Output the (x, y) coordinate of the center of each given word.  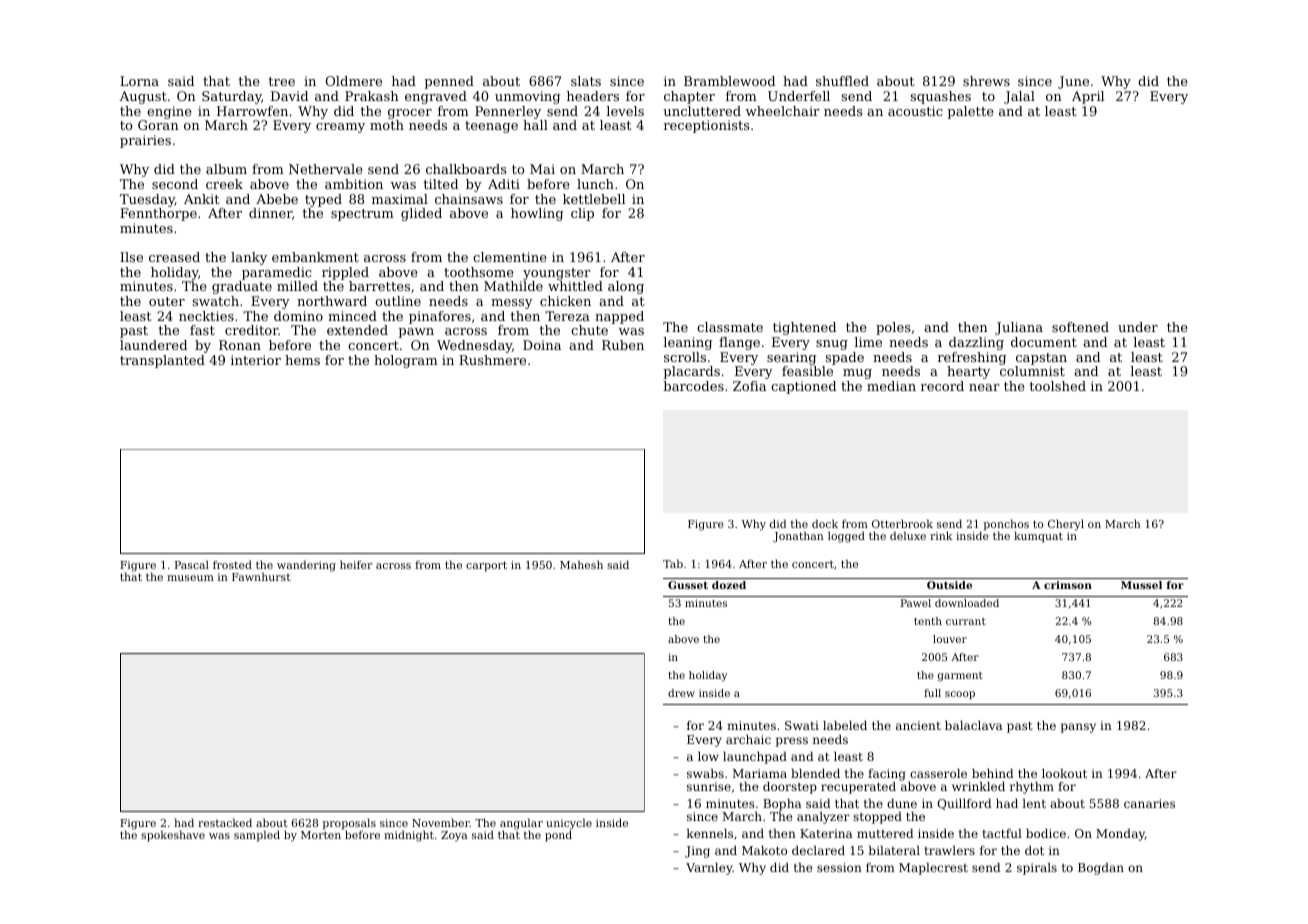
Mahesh (581, 564)
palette (970, 112)
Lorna (139, 81)
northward (332, 301)
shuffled (842, 81)
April (1088, 97)
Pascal (192, 564)
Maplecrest (933, 869)
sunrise (709, 786)
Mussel (1141, 585)
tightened (804, 328)
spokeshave (173, 836)
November (441, 822)
